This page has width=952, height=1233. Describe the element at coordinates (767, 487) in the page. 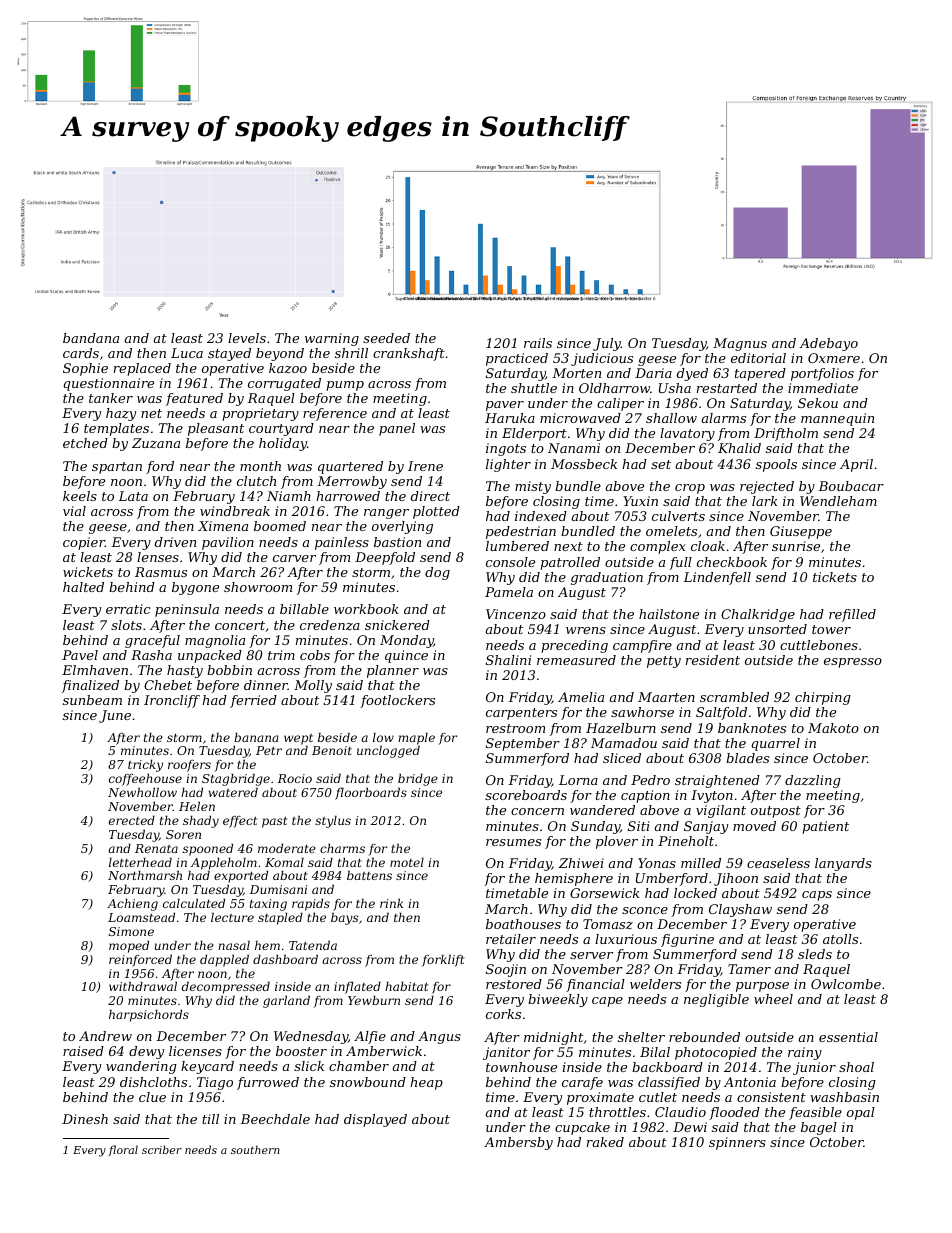

I see `rejected` at that location.
